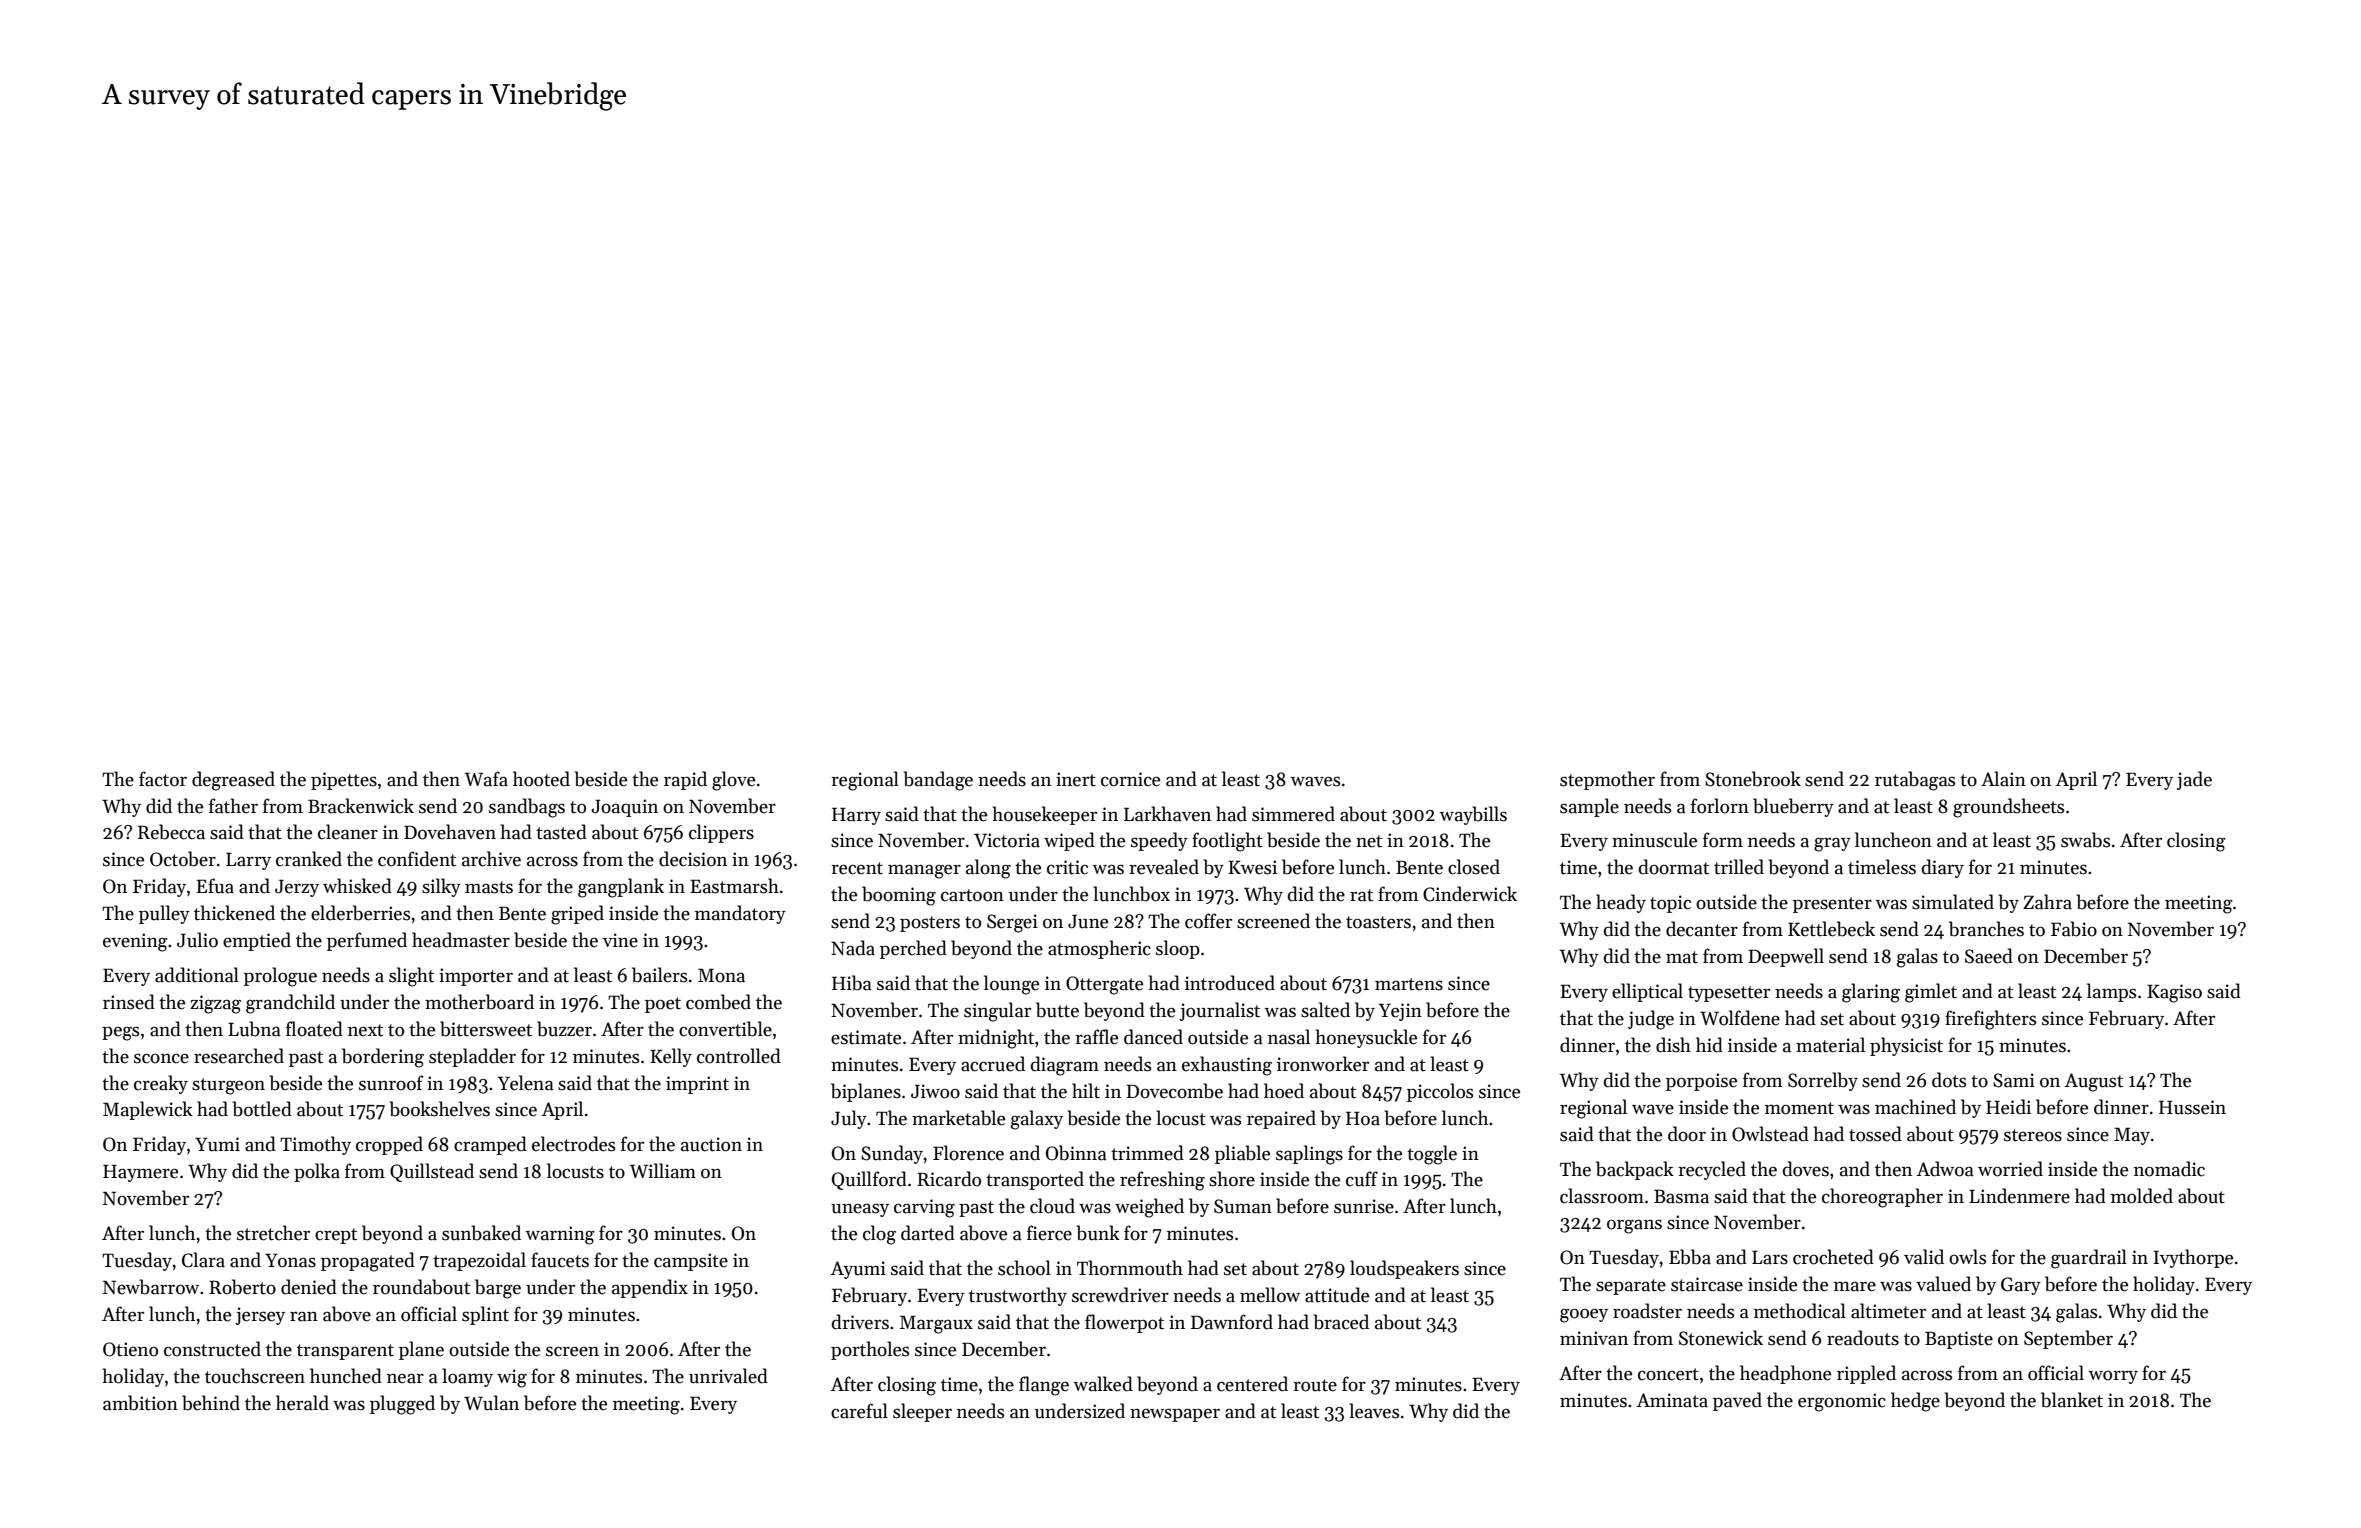  What do you see at coordinates (151, 1287) in the document?
I see `Newbarrow` at bounding box center [151, 1287].
